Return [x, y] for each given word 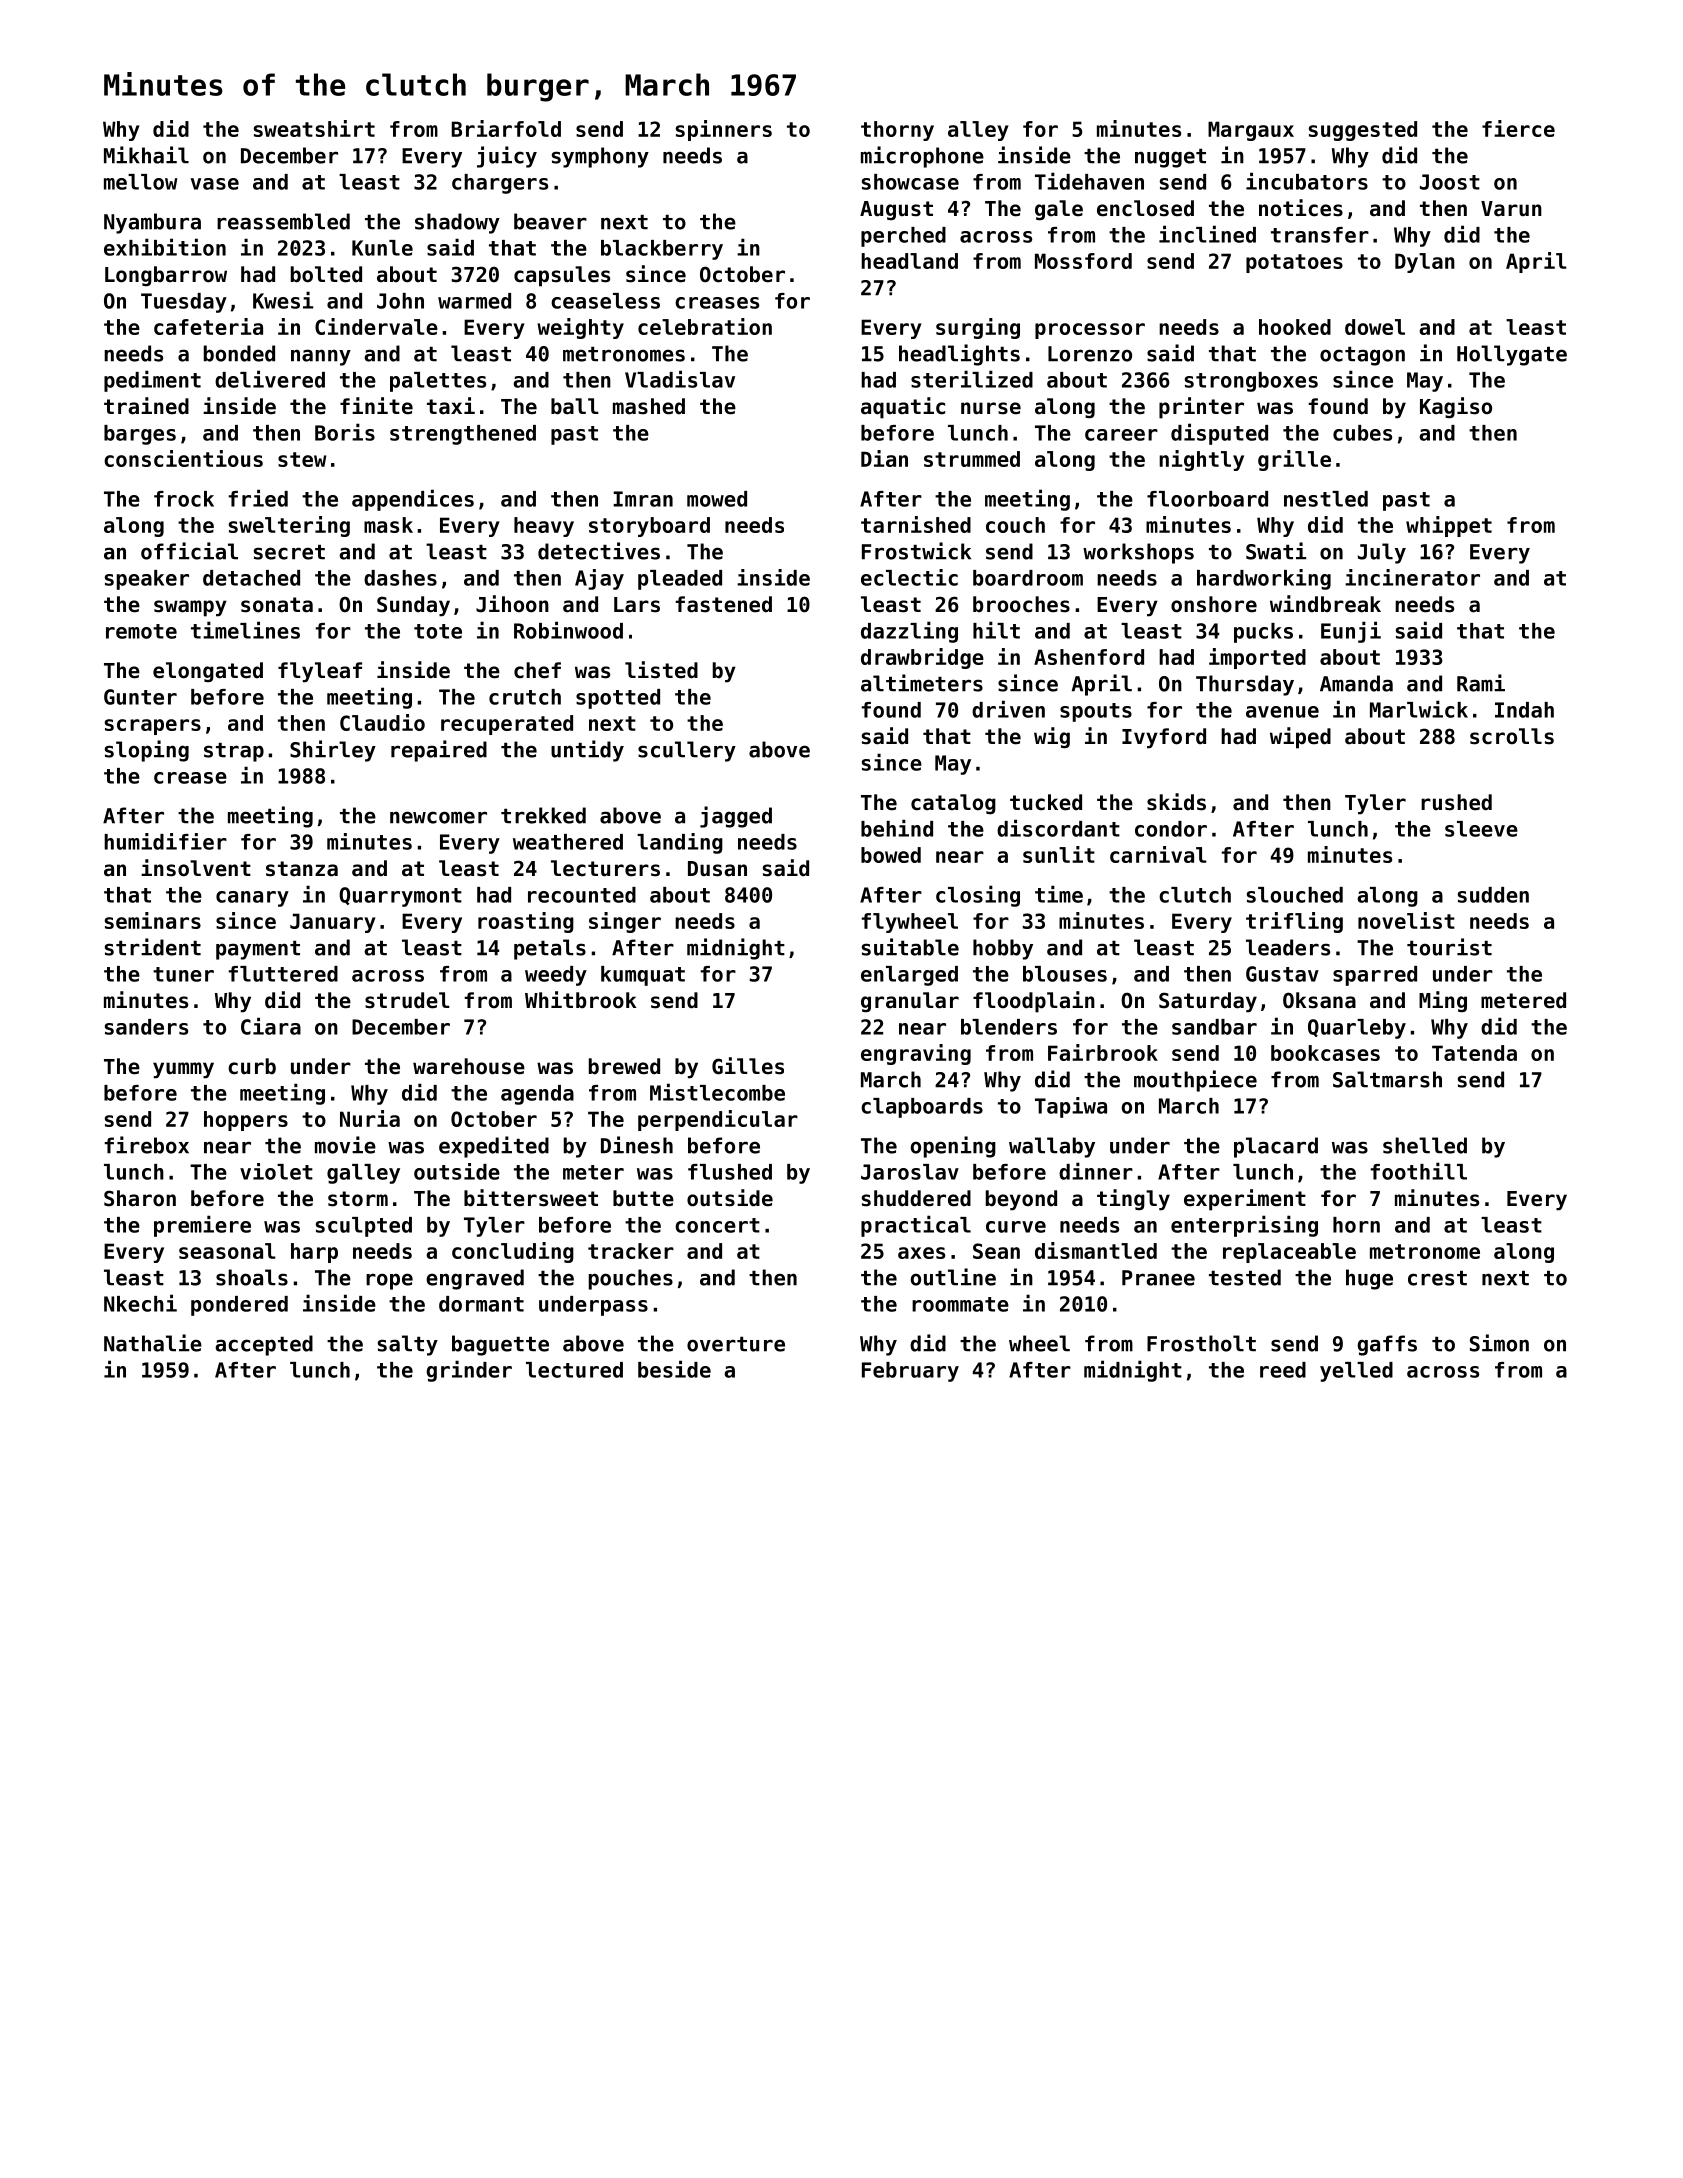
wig [1052, 737]
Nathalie [153, 1343]
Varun [1511, 209]
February [910, 1372]
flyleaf [320, 672]
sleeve [1481, 829]
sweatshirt [314, 128]
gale [1059, 210]
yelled [1356, 1372]
